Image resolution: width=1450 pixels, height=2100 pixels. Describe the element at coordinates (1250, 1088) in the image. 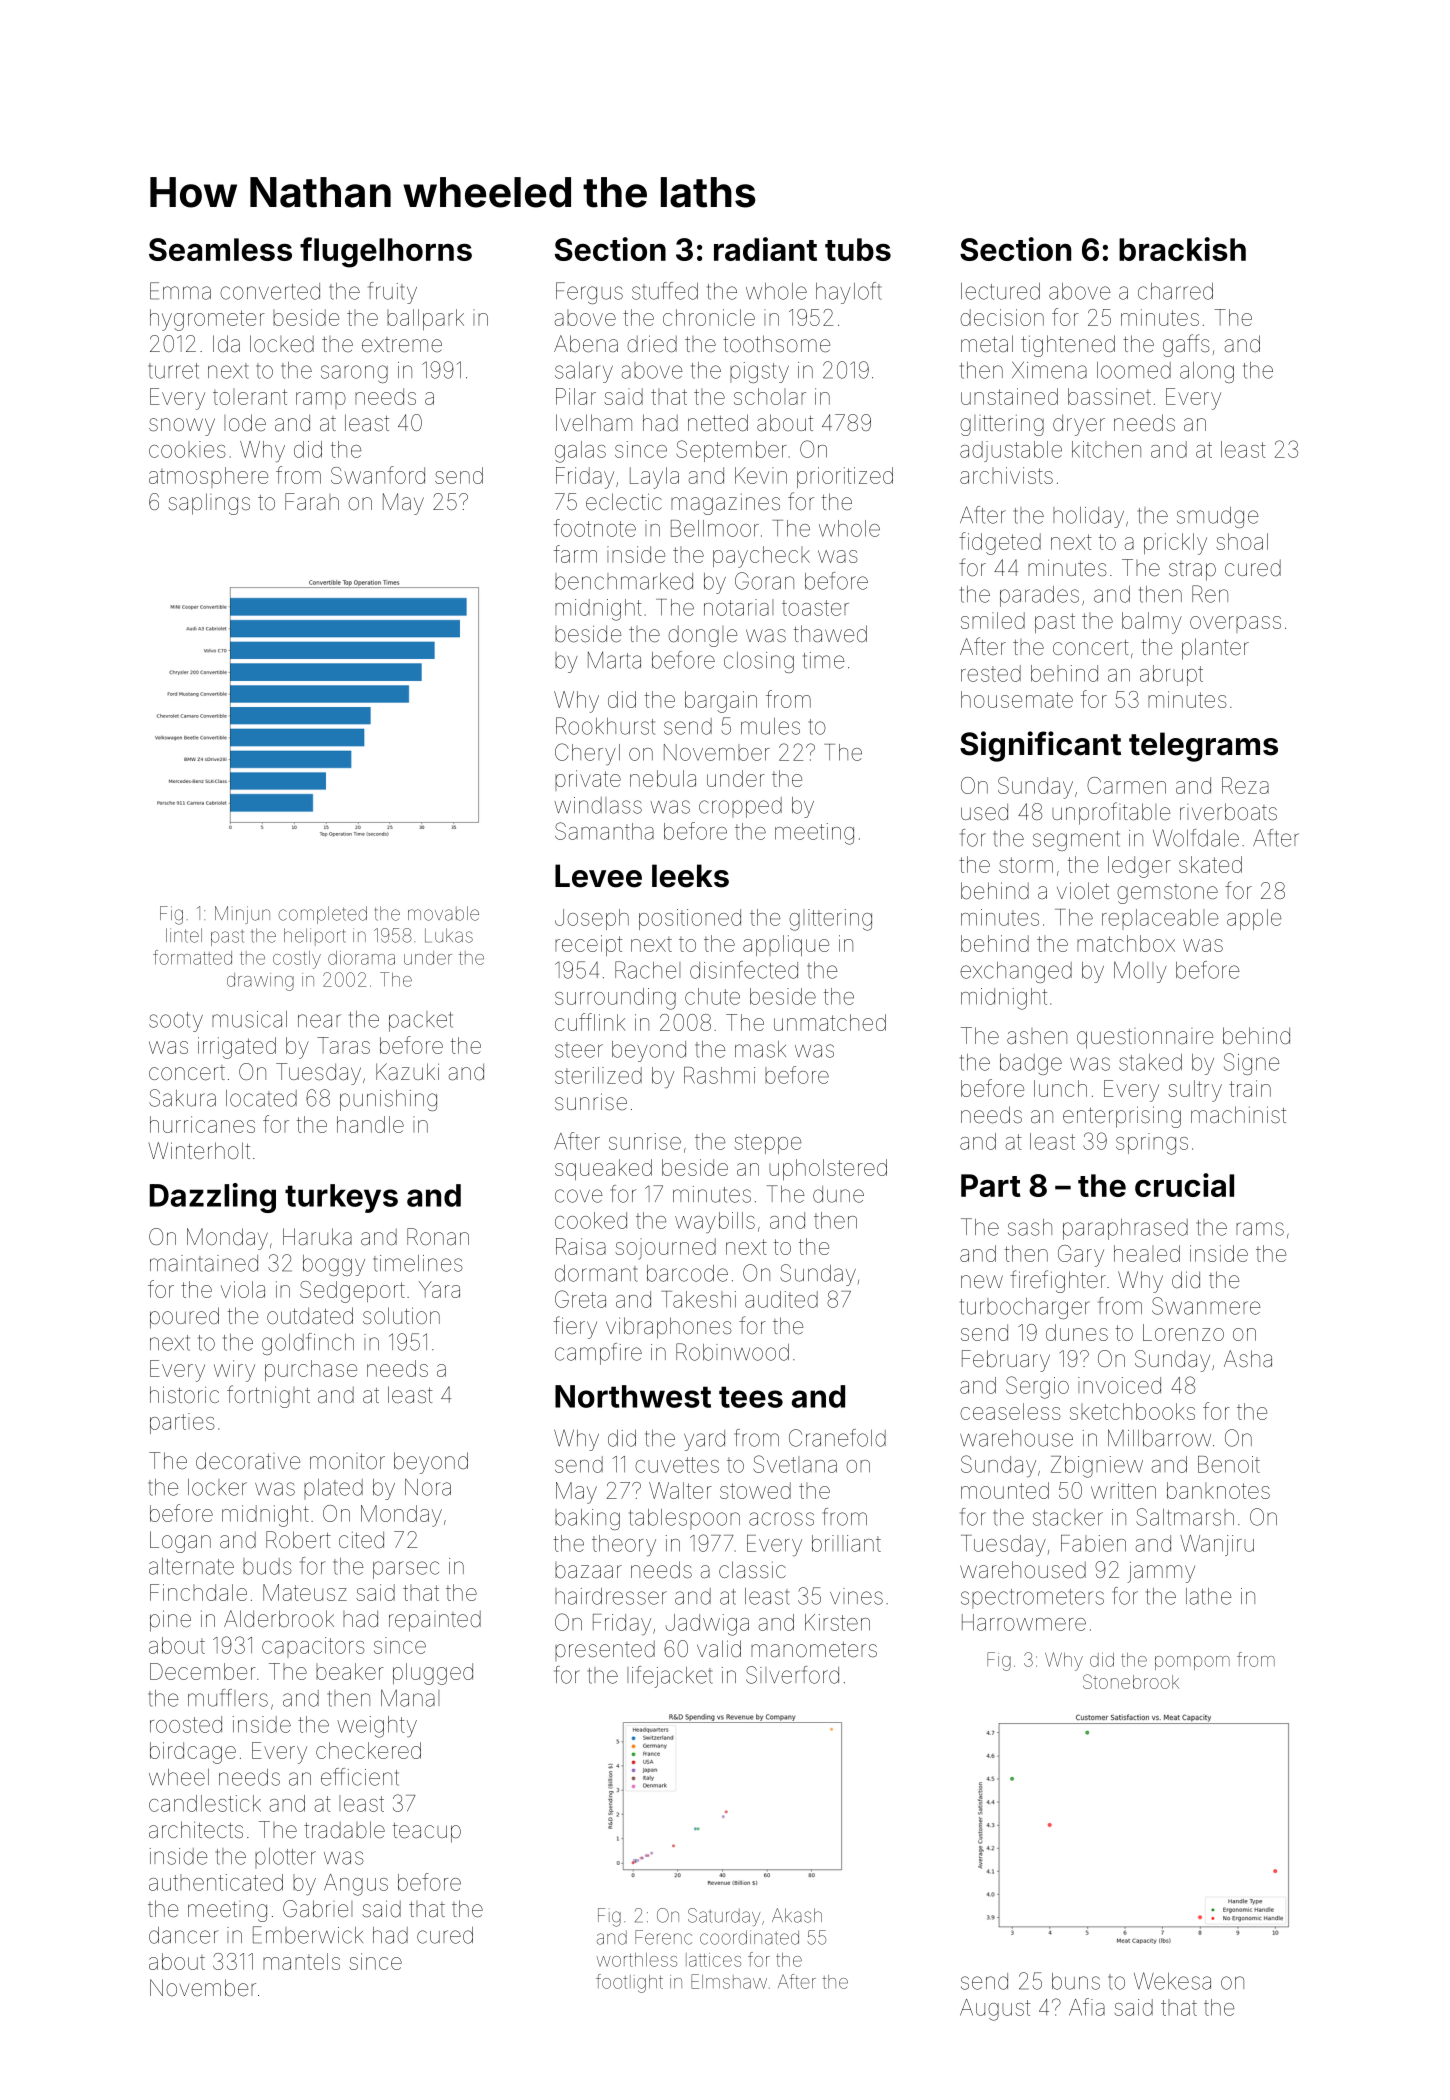

I see `train` at that location.
